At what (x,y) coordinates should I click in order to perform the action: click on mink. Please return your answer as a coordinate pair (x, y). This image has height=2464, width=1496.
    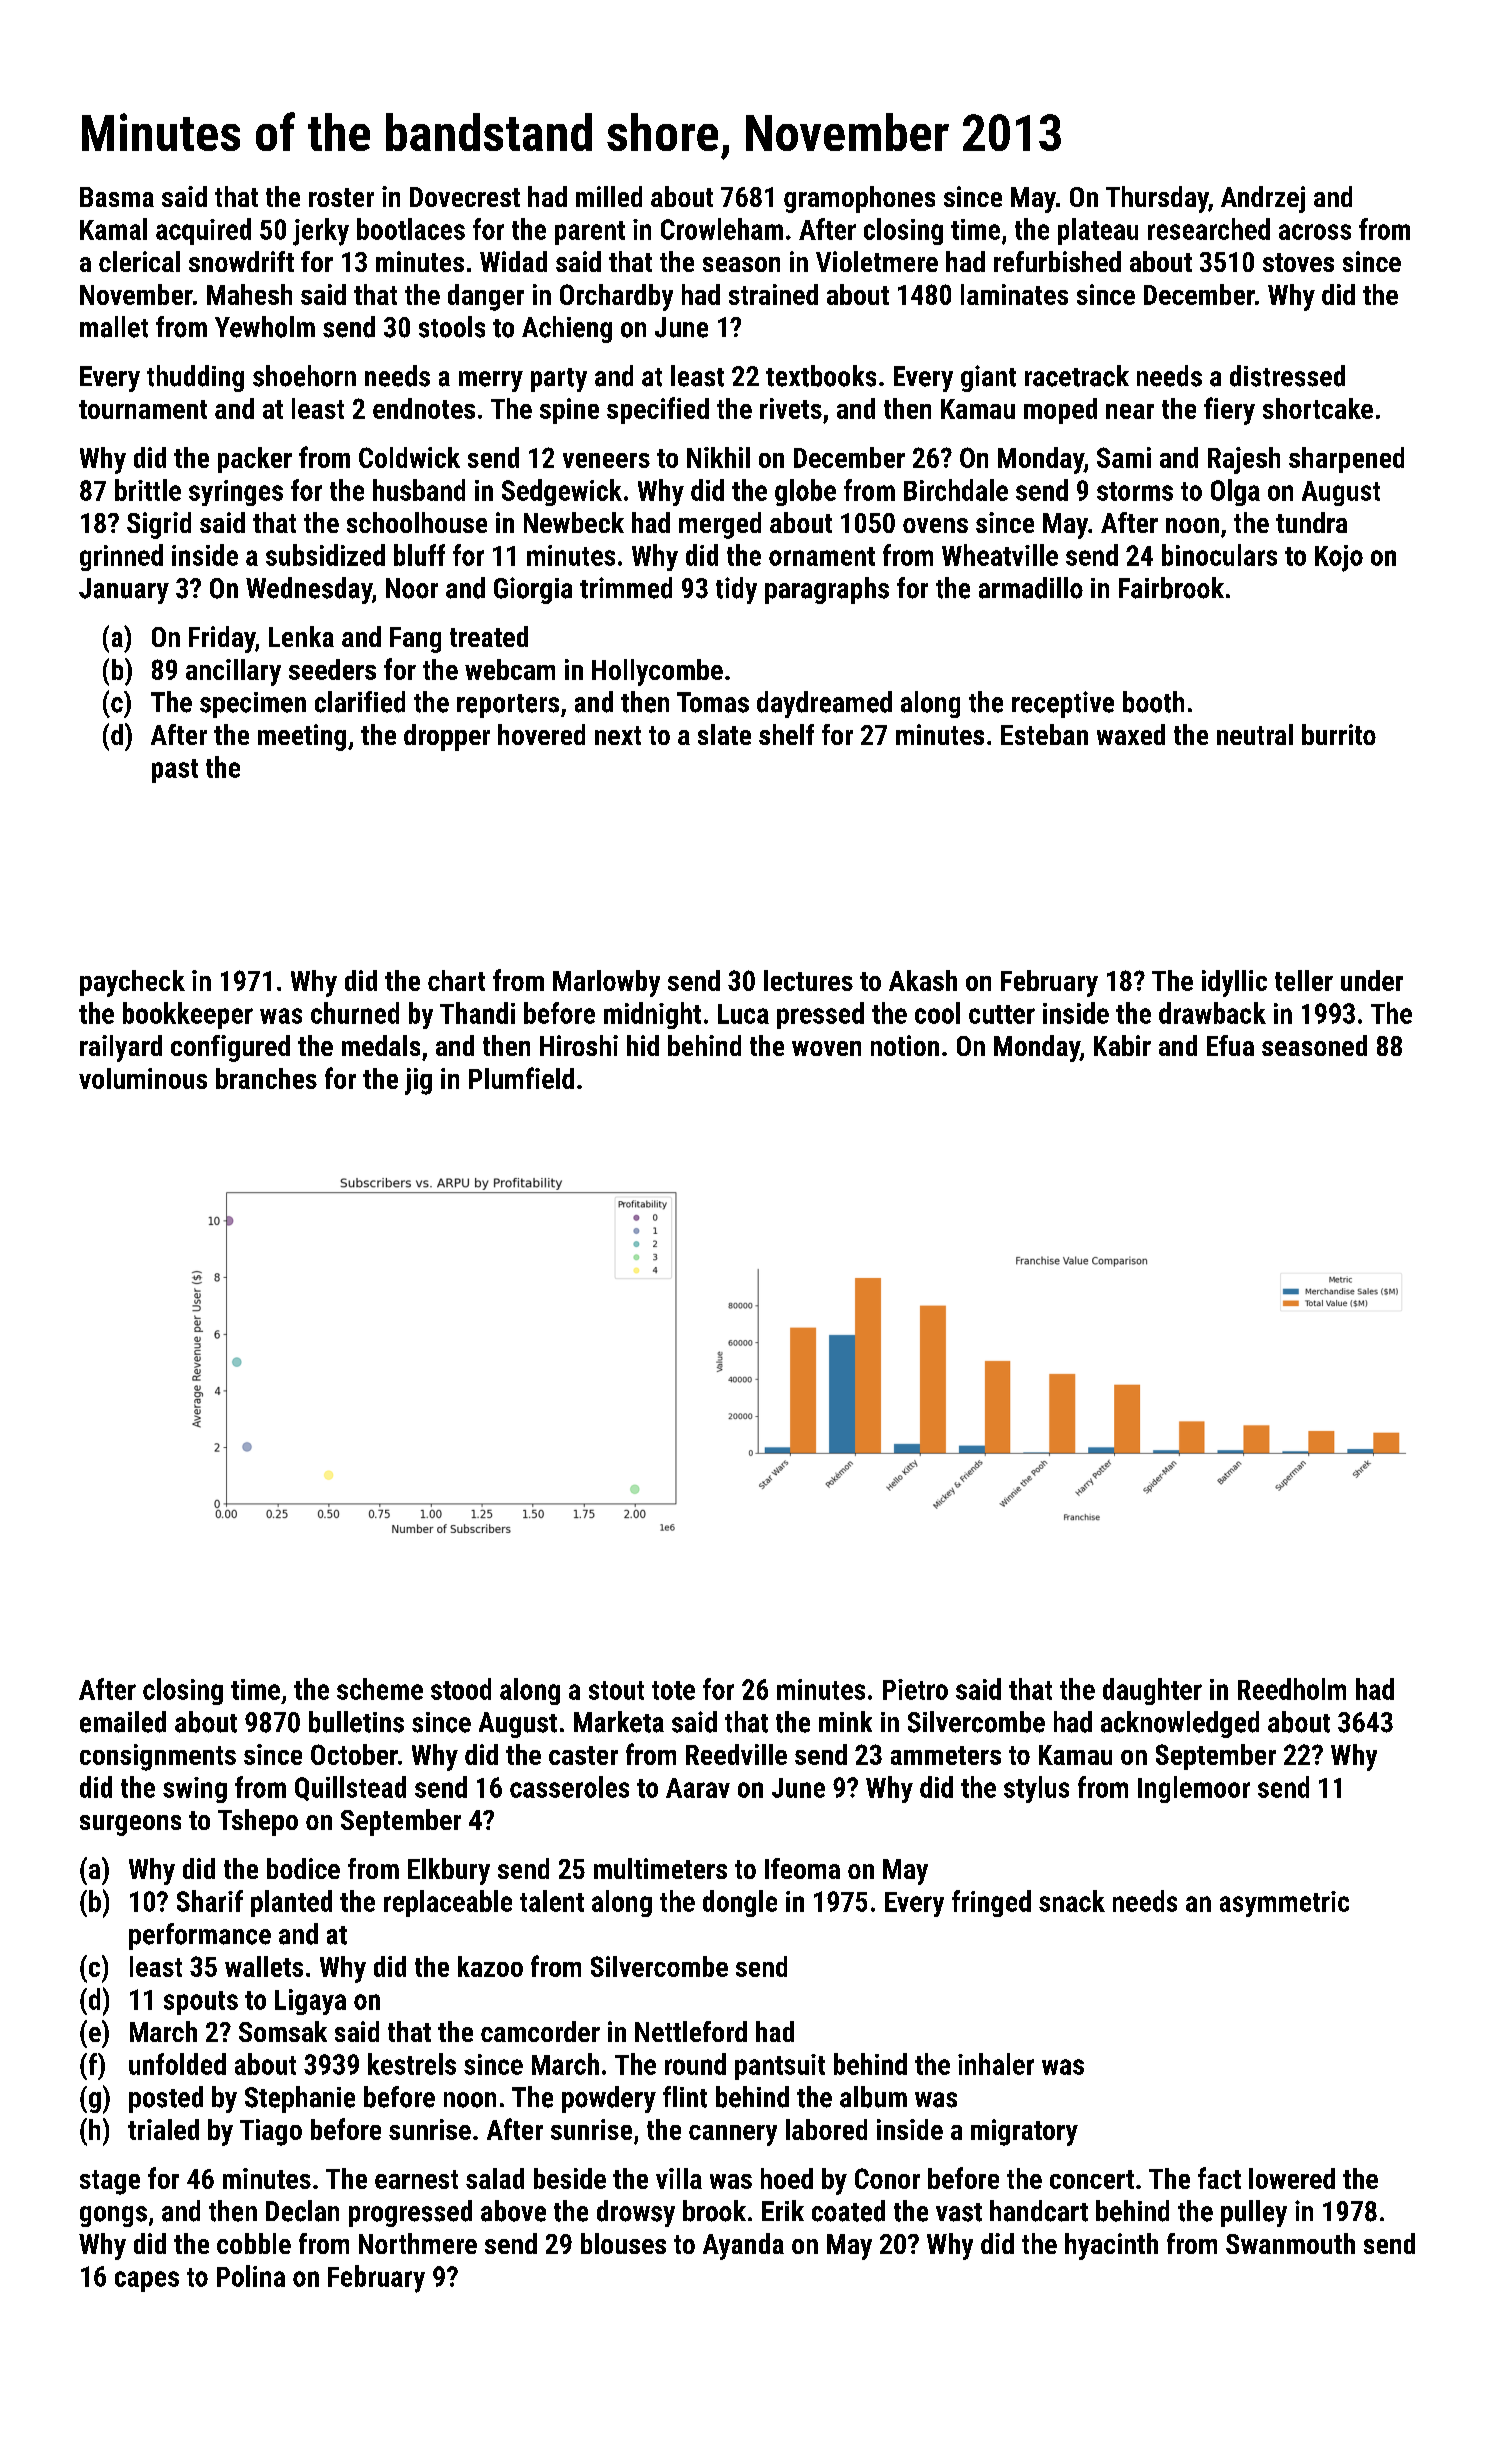
    Looking at the image, I should click on (845, 1721).
